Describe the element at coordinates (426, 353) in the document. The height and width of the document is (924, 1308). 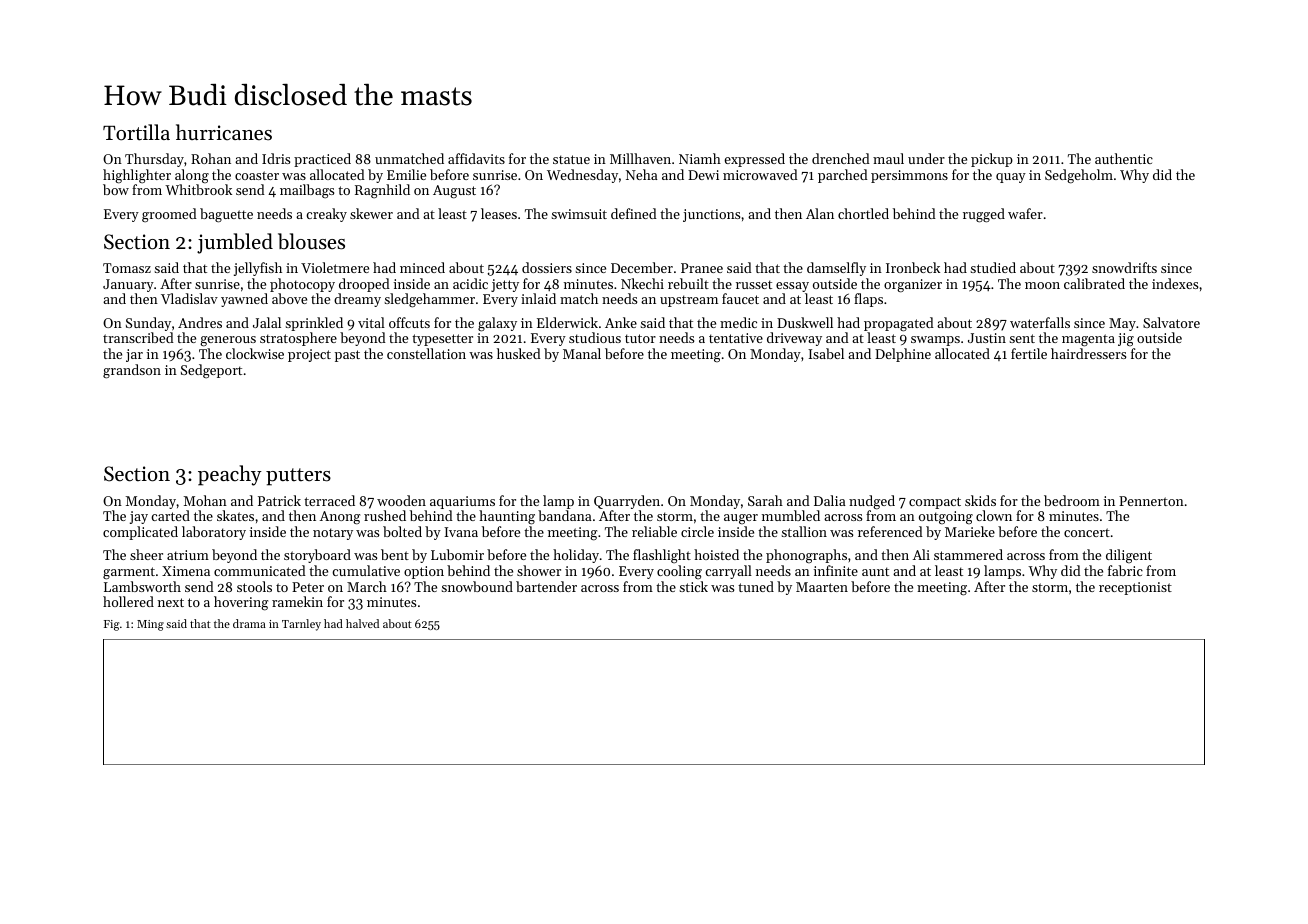
I see `constellation` at that location.
